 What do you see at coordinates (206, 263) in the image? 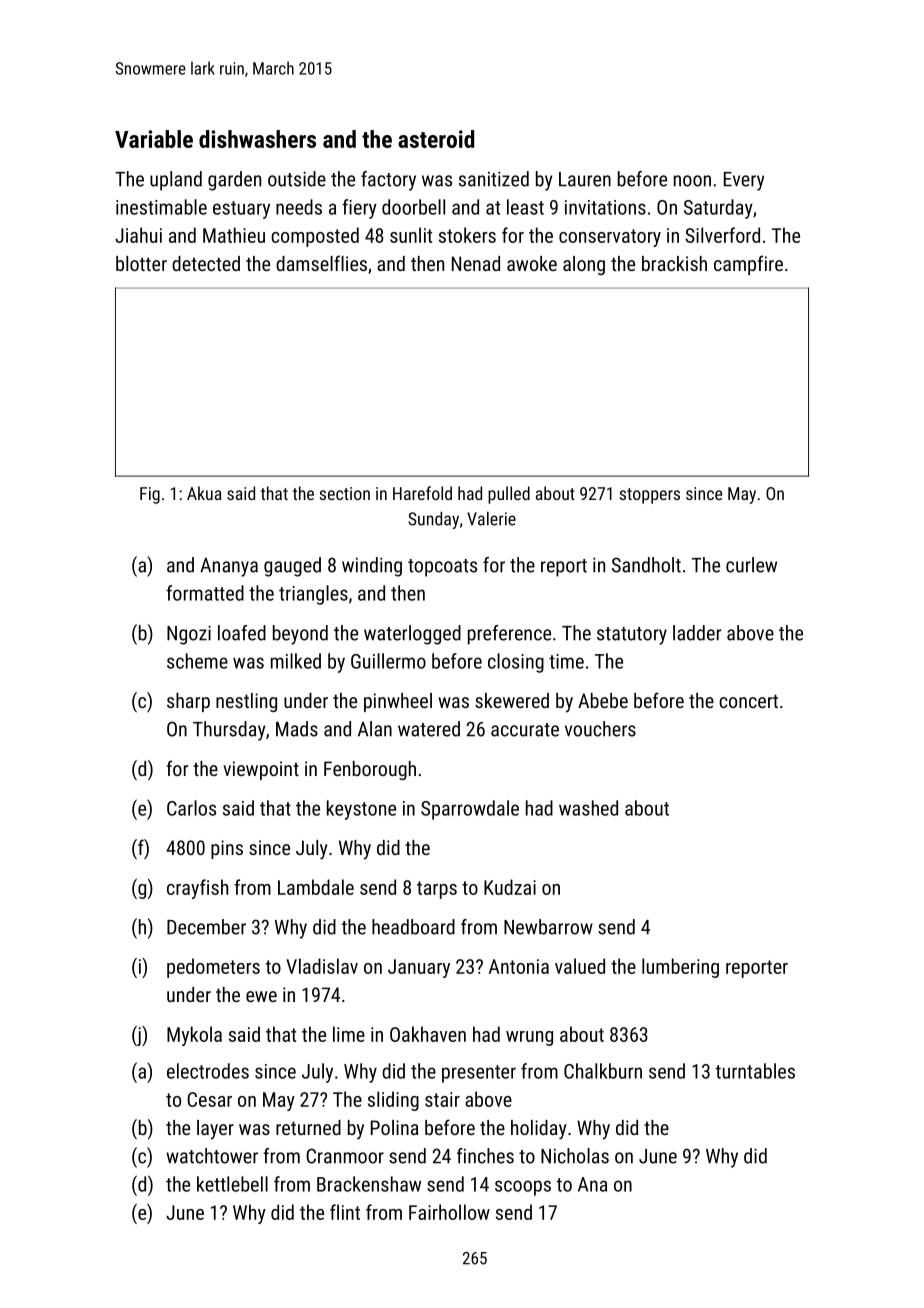
I see `detected` at bounding box center [206, 263].
